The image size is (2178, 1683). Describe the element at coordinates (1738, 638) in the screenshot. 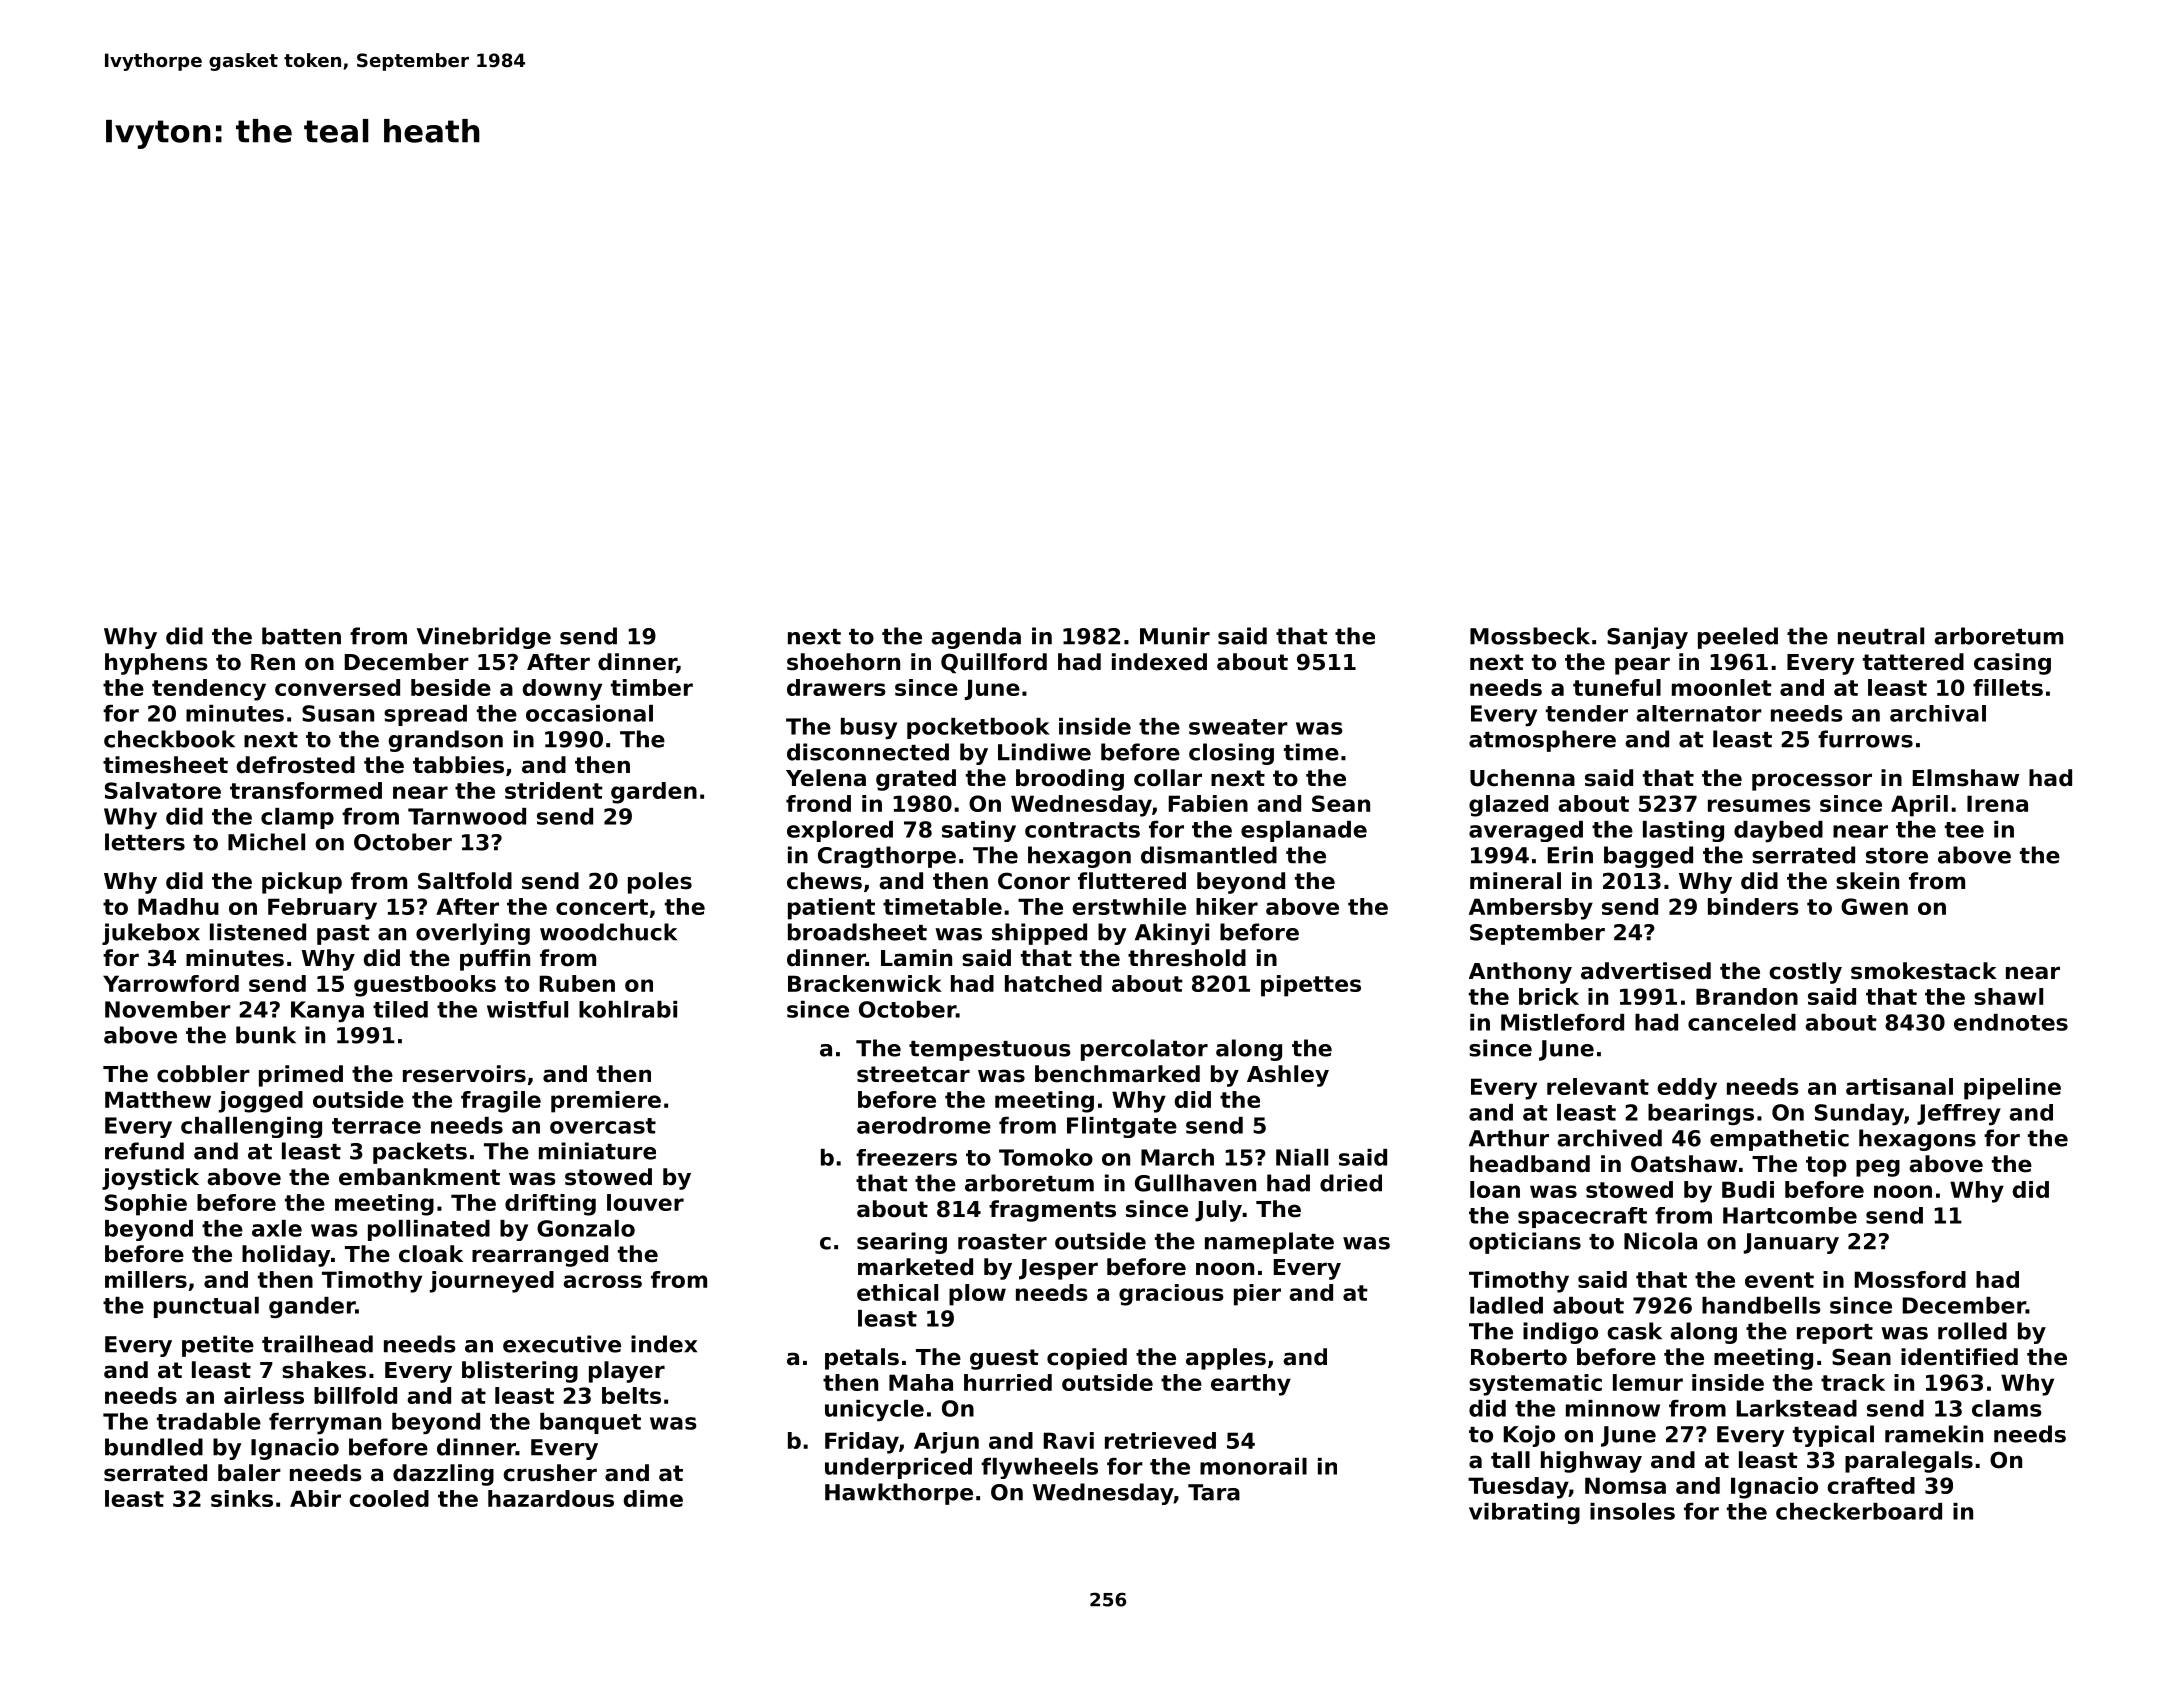

I see `peeled` at that location.
